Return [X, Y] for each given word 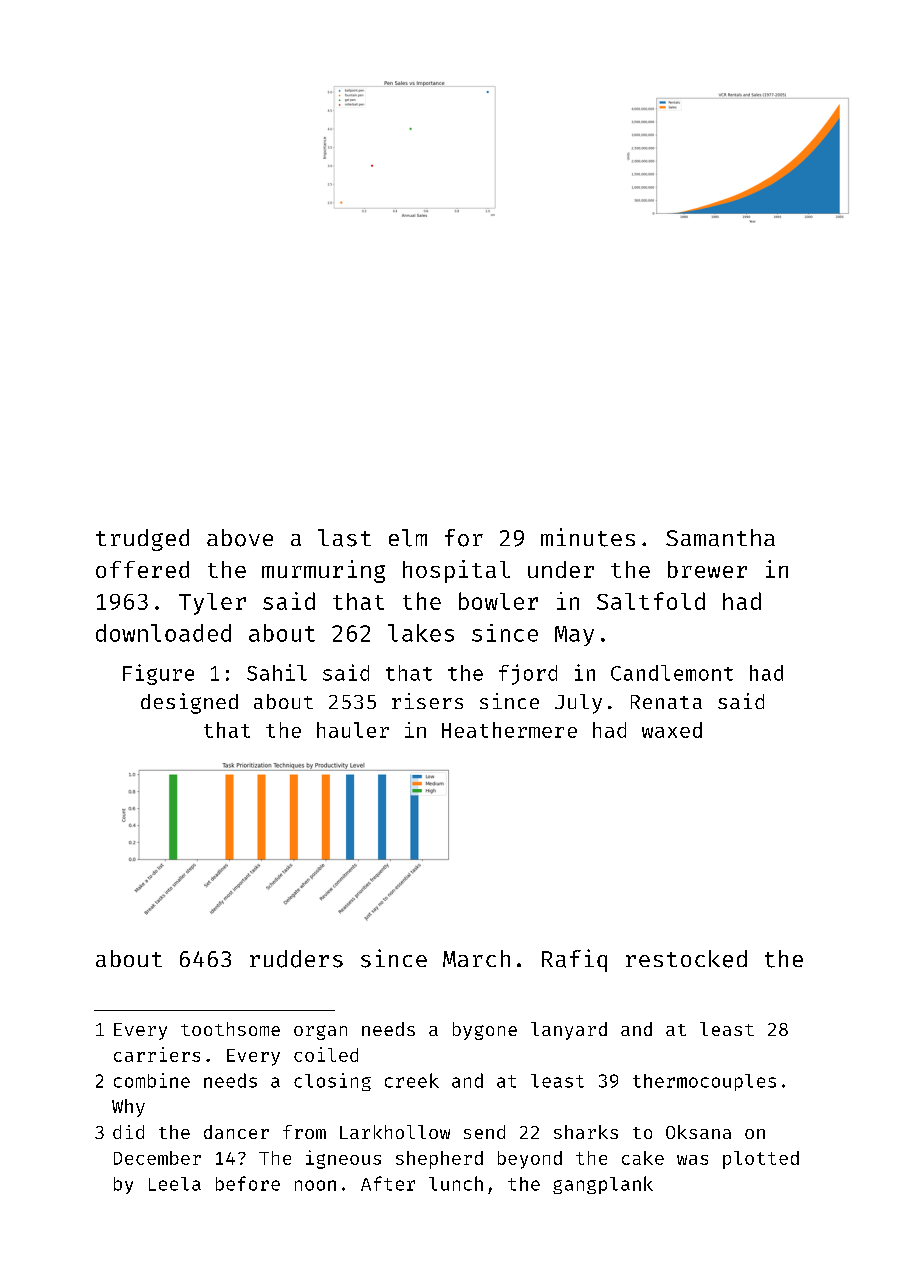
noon [315, 1185]
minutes [588, 537]
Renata [666, 702]
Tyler [212, 604]
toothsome [230, 1029]
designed [189, 703]
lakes [421, 633]
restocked [686, 959]
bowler [498, 601]
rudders [296, 959]
